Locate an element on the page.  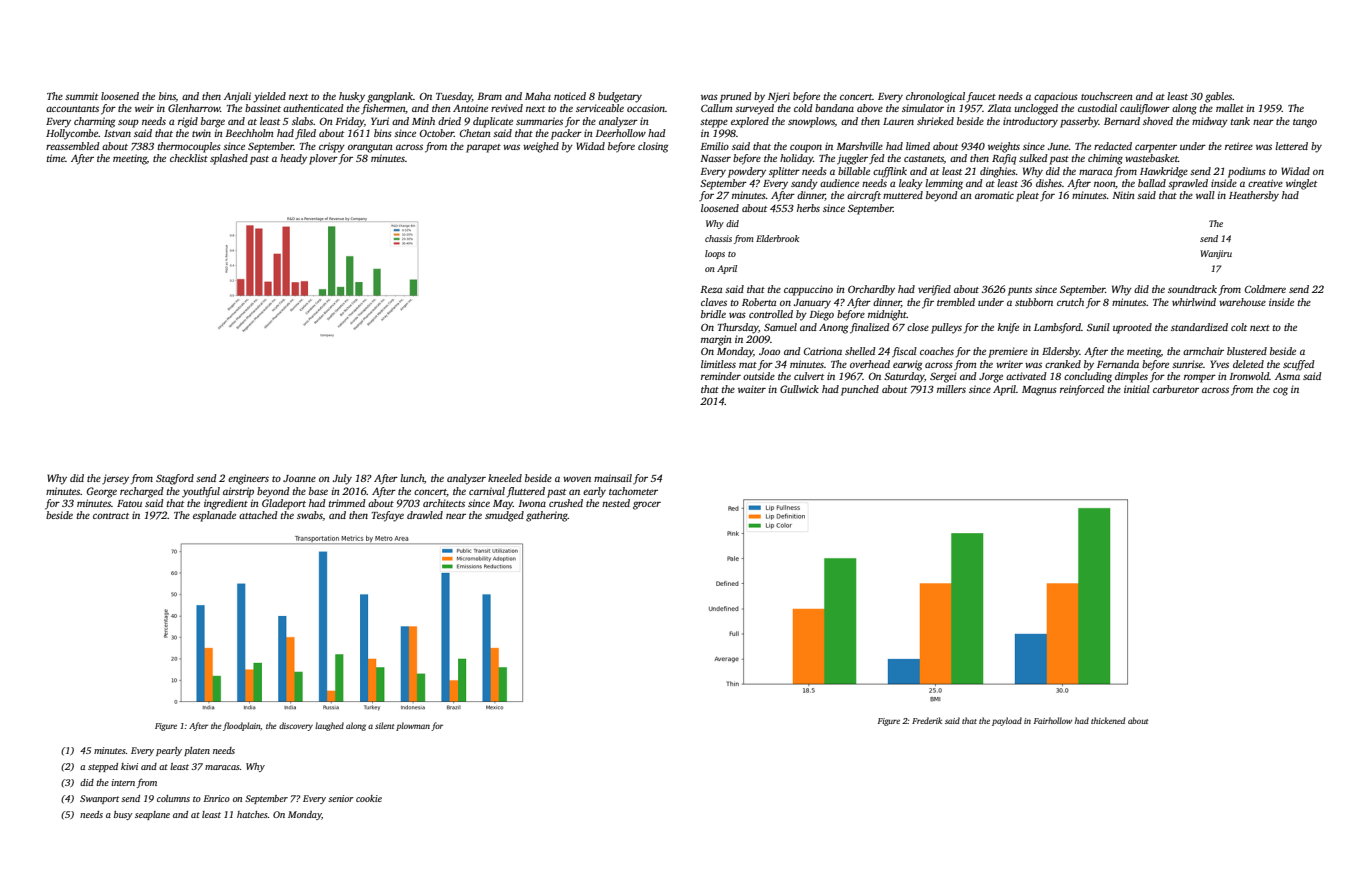
Fairhollow is located at coordinates (1053, 720).
